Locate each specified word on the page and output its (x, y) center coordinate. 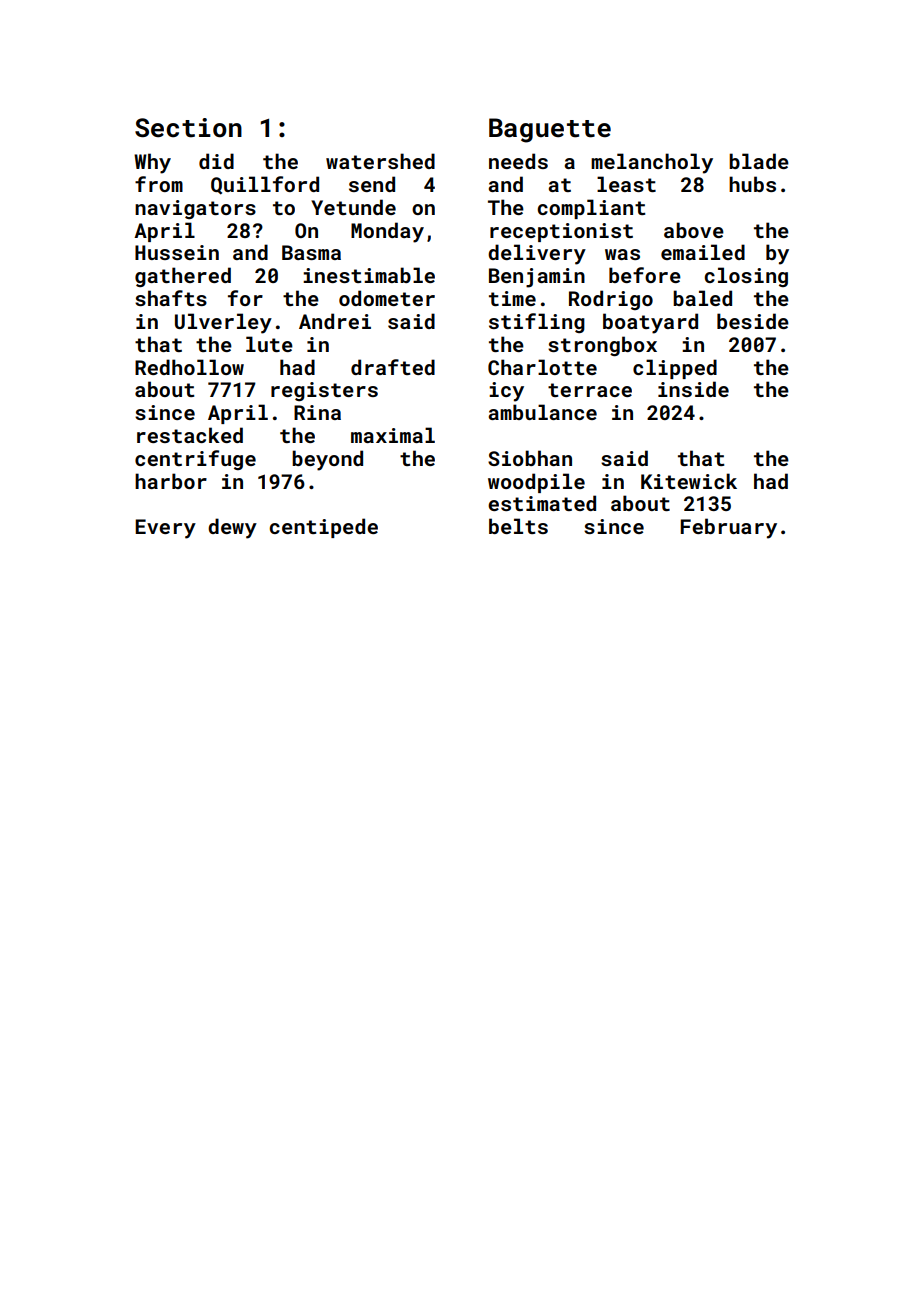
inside (693, 389)
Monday (387, 232)
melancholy (652, 163)
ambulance (543, 412)
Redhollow (189, 367)
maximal (393, 435)
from (159, 184)
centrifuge (195, 460)
